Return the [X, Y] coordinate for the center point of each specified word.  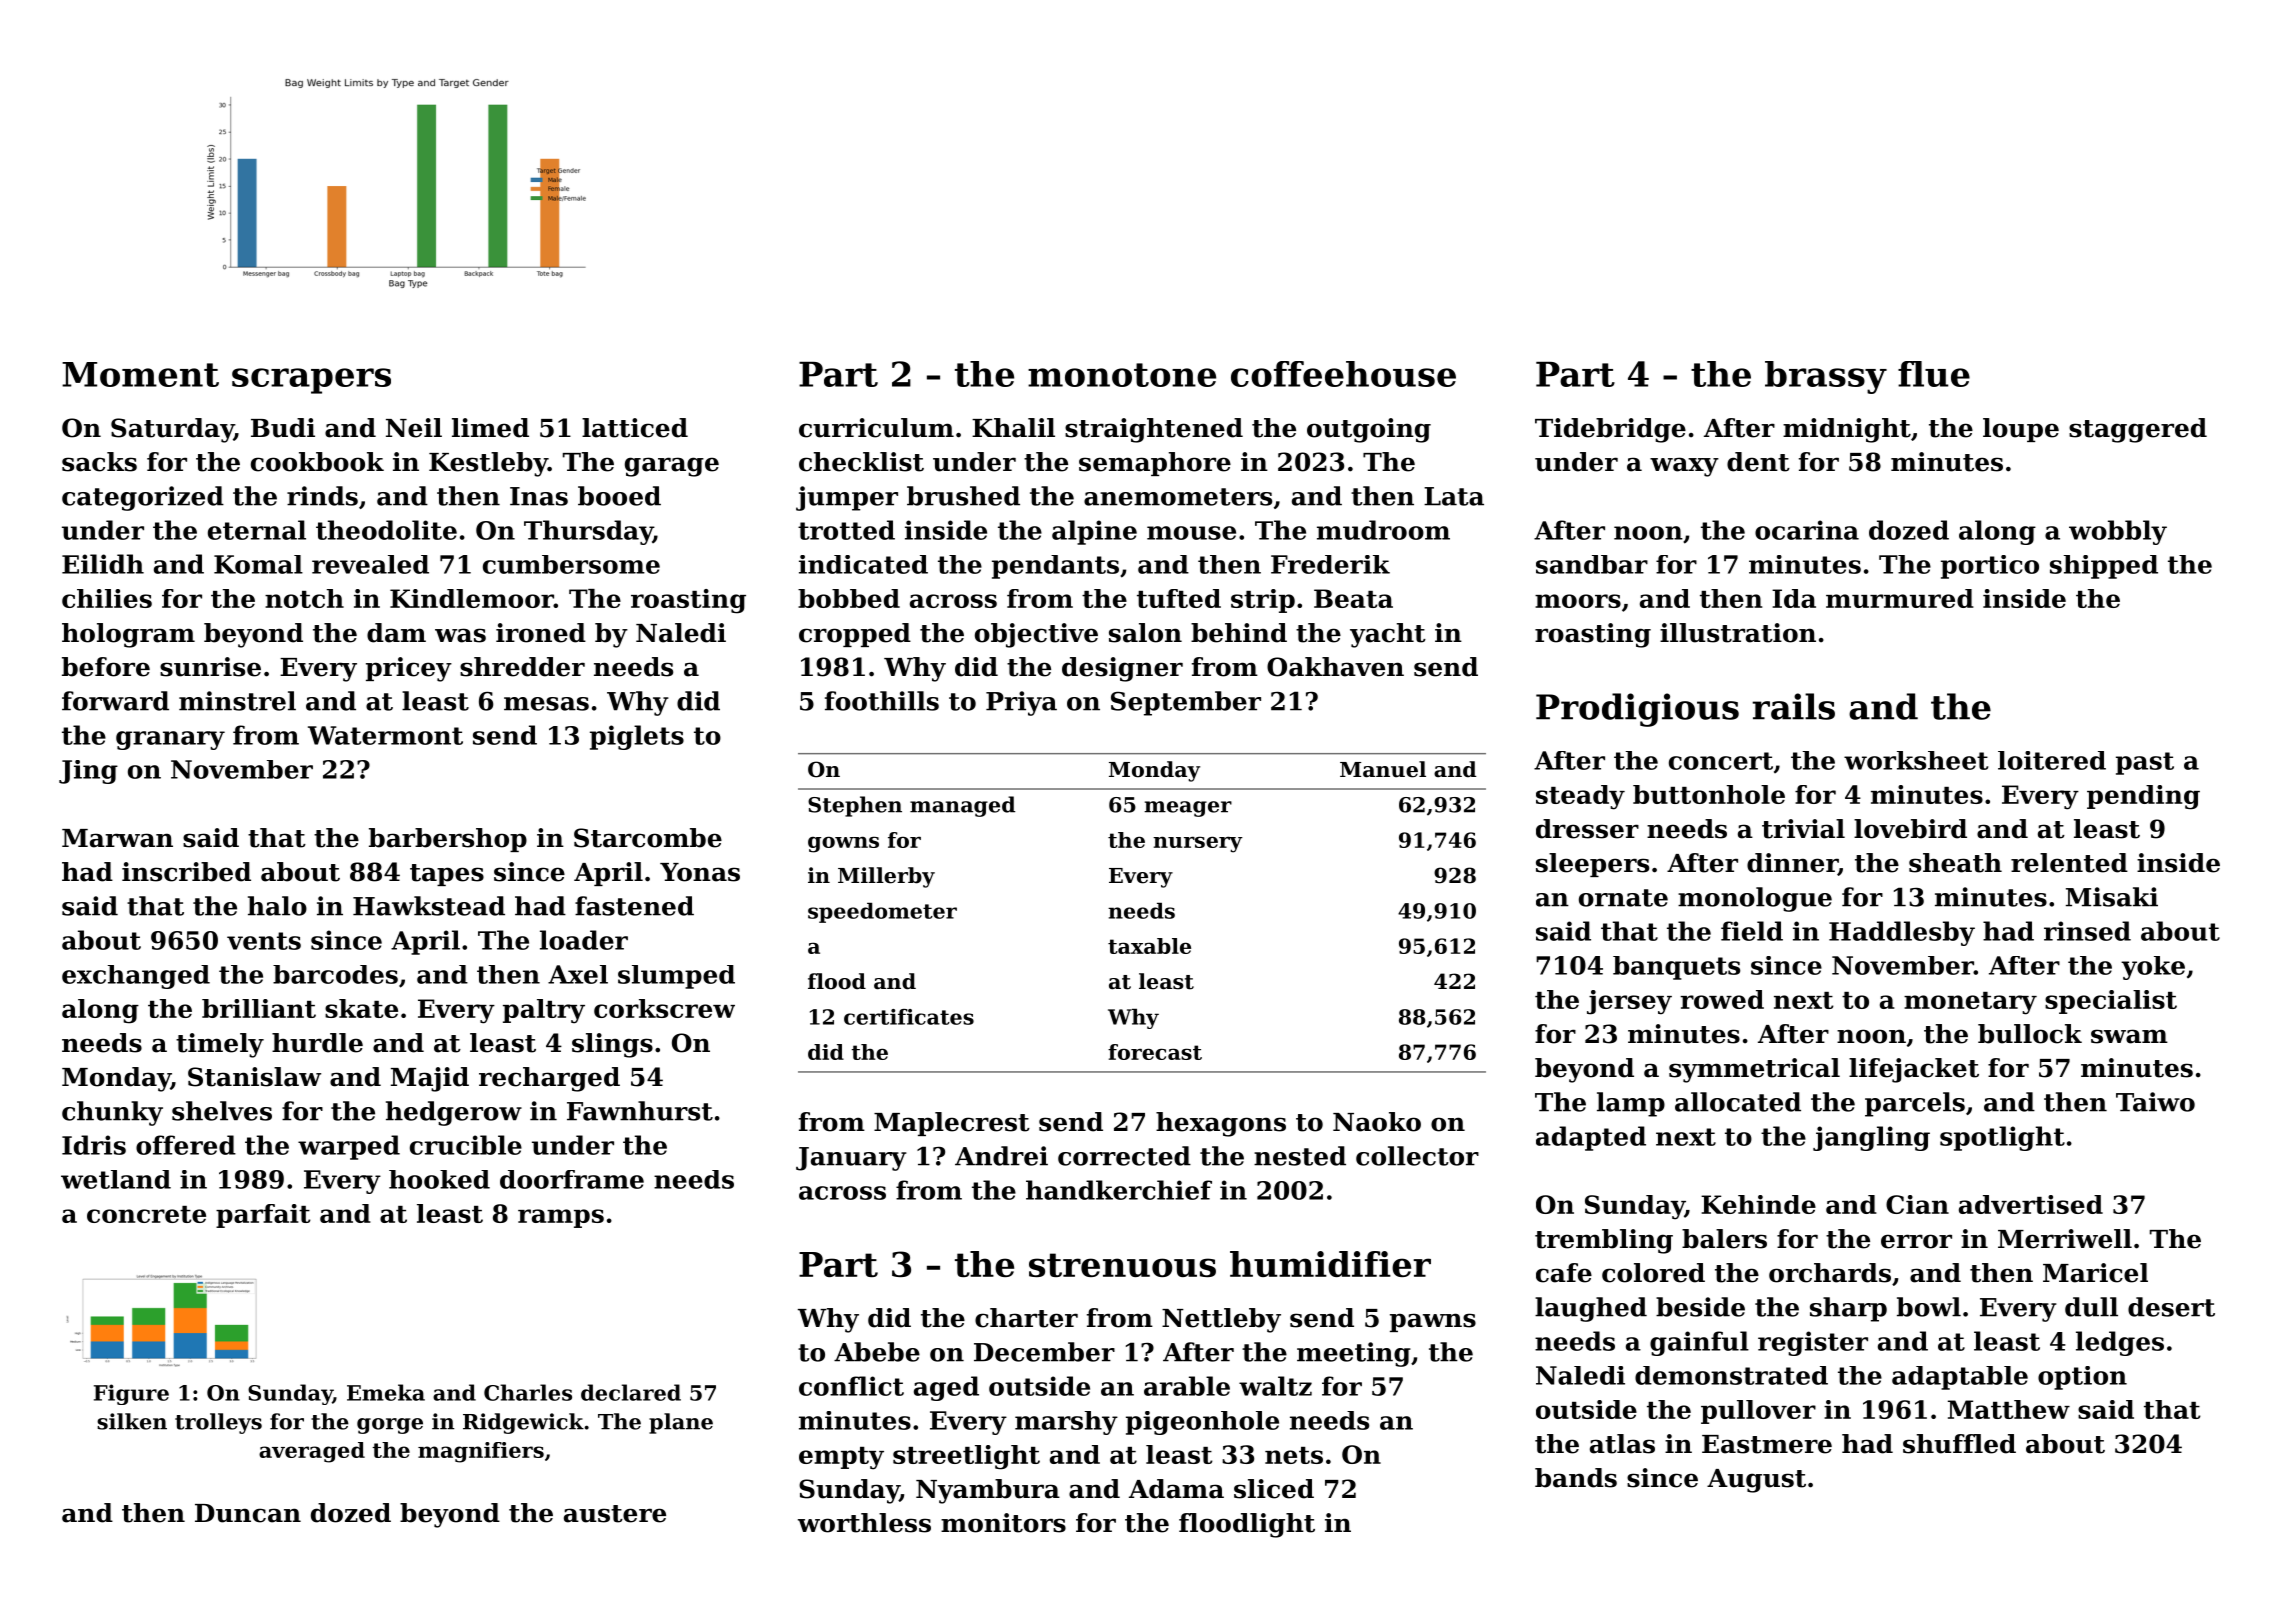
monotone [1122, 375]
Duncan [248, 1513]
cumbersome [571, 564]
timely [220, 1045]
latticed [635, 428]
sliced [1274, 1489]
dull [2091, 1307]
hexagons [1221, 1124]
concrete [146, 1214]
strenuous [1122, 1265]
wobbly [2118, 532]
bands [1576, 1478]
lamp [1631, 1104]
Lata [1454, 496]
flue [1934, 374]
